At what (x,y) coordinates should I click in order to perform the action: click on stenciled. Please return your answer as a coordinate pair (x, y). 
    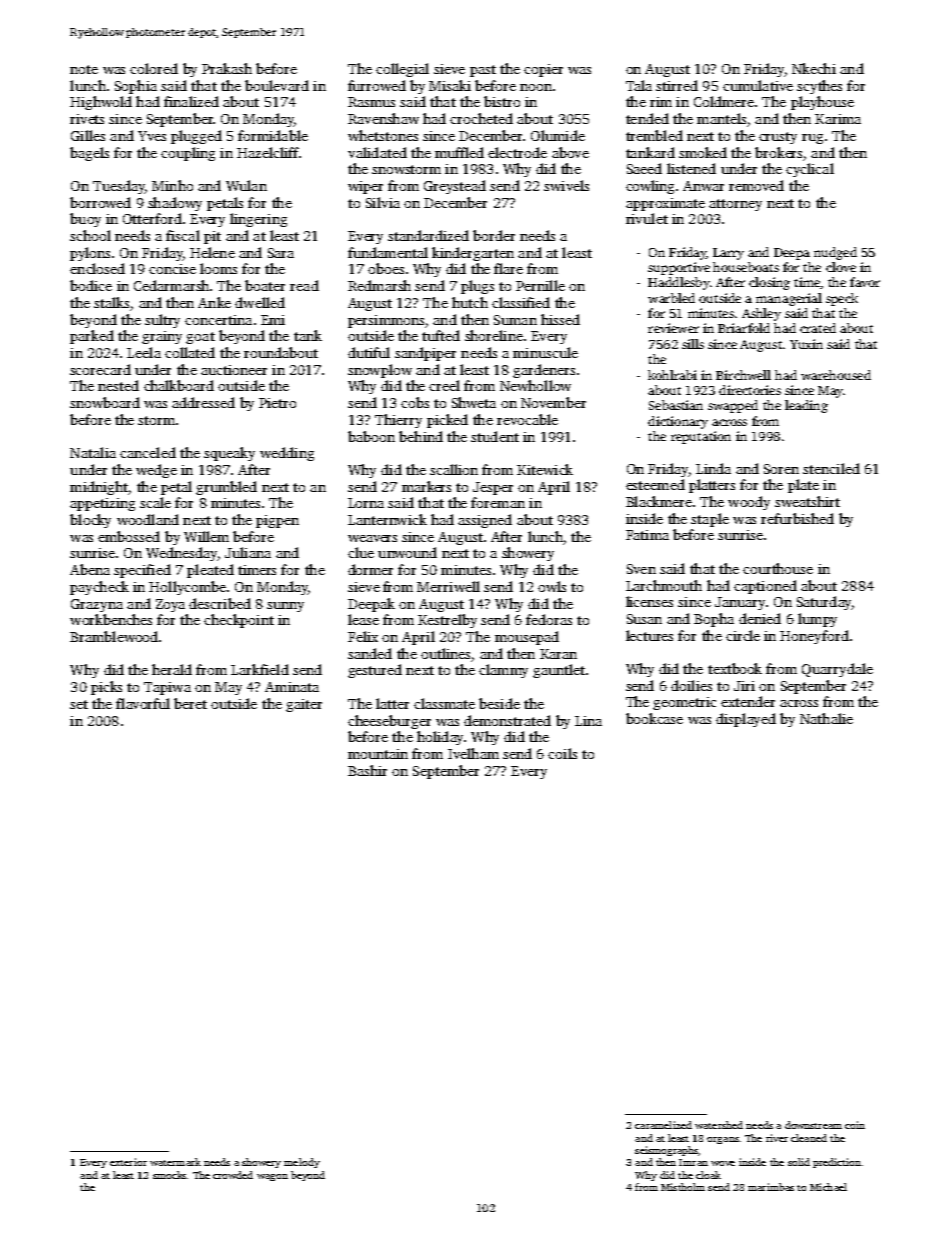
    Looking at the image, I should click on (831, 468).
